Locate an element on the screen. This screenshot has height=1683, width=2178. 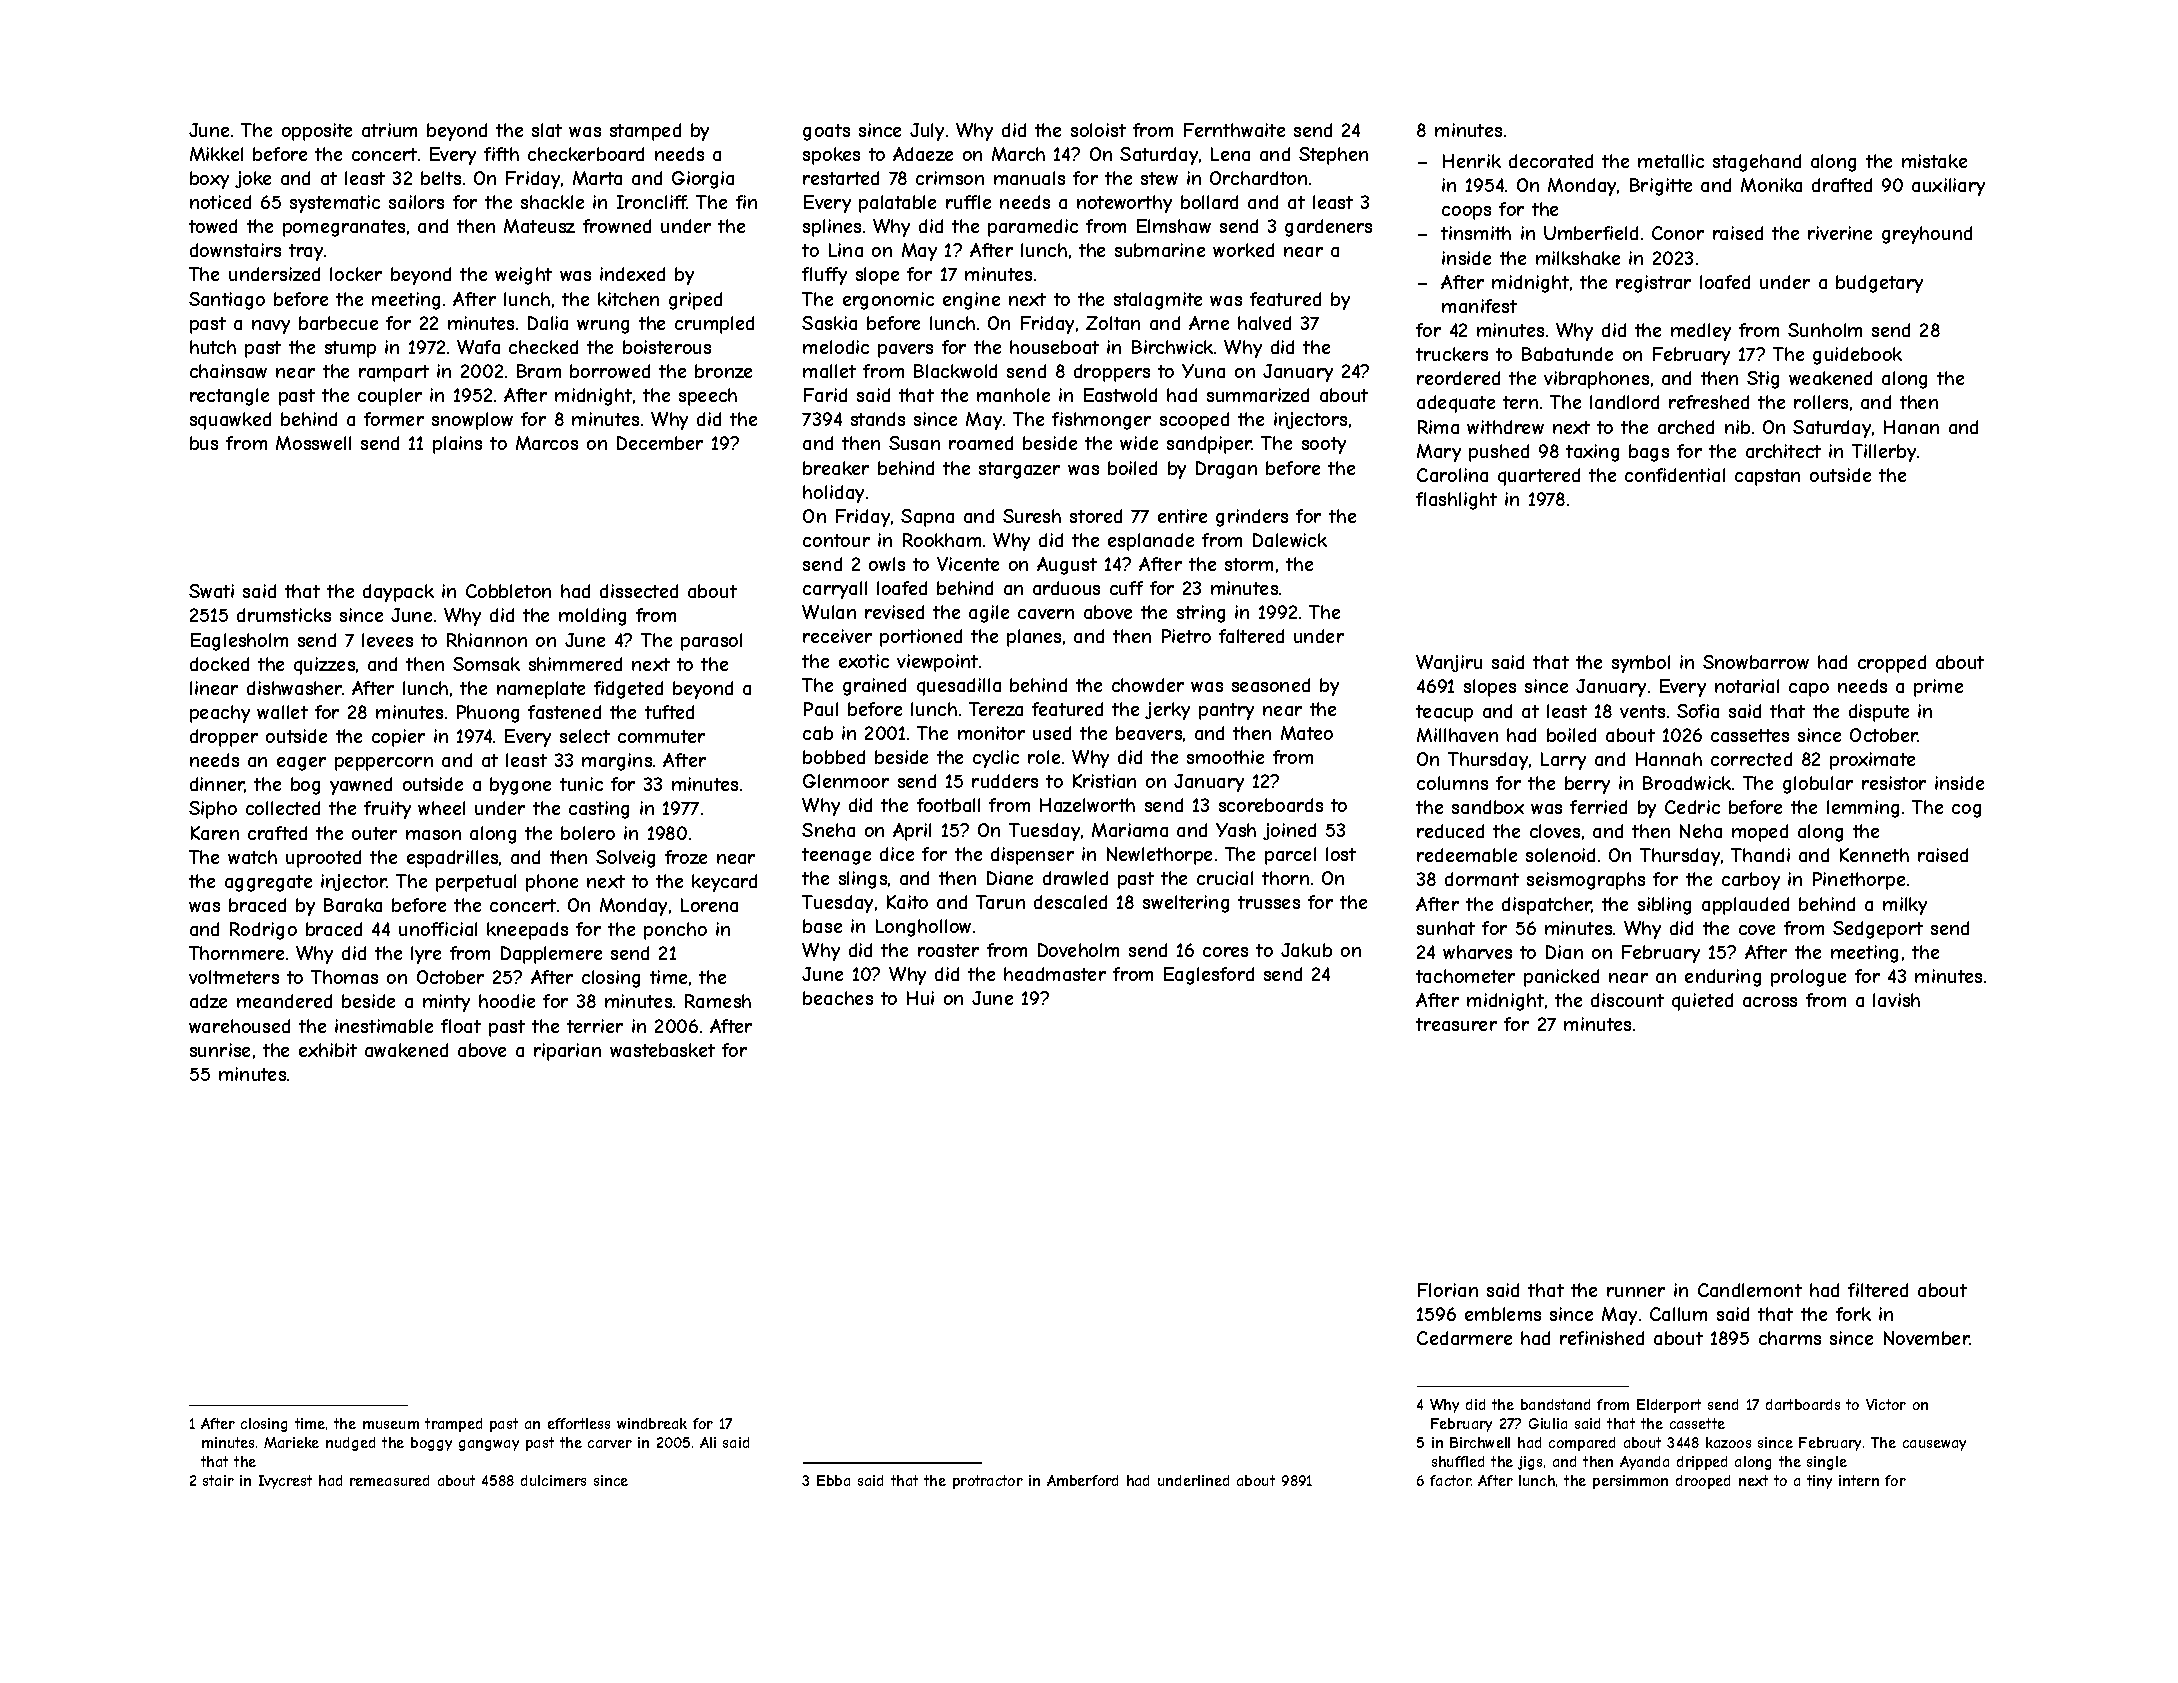
Snowbarrow is located at coordinates (1756, 662).
